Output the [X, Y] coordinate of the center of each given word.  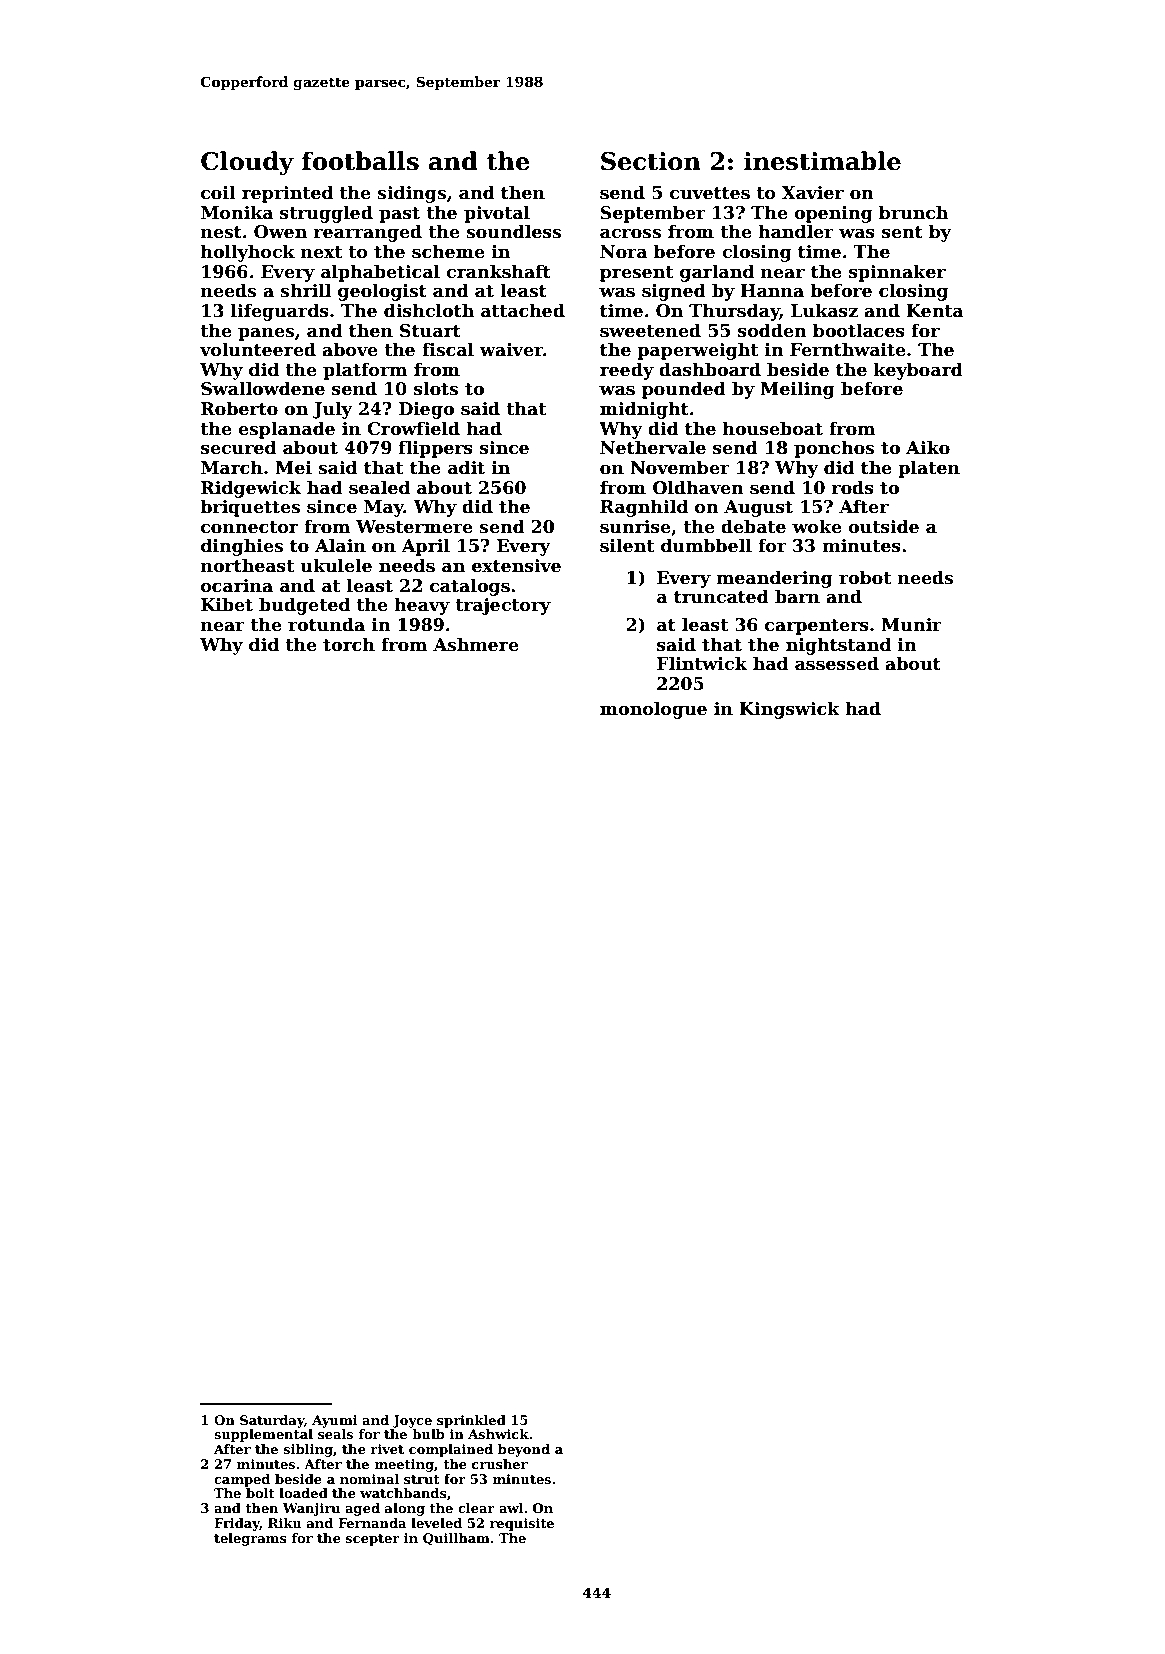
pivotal [497, 214]
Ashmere [476, 644]
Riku [285, 1523]
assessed [837, 663]
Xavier [813, 193]
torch [349, 644]
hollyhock [248, 253]
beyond [524, 1450]
